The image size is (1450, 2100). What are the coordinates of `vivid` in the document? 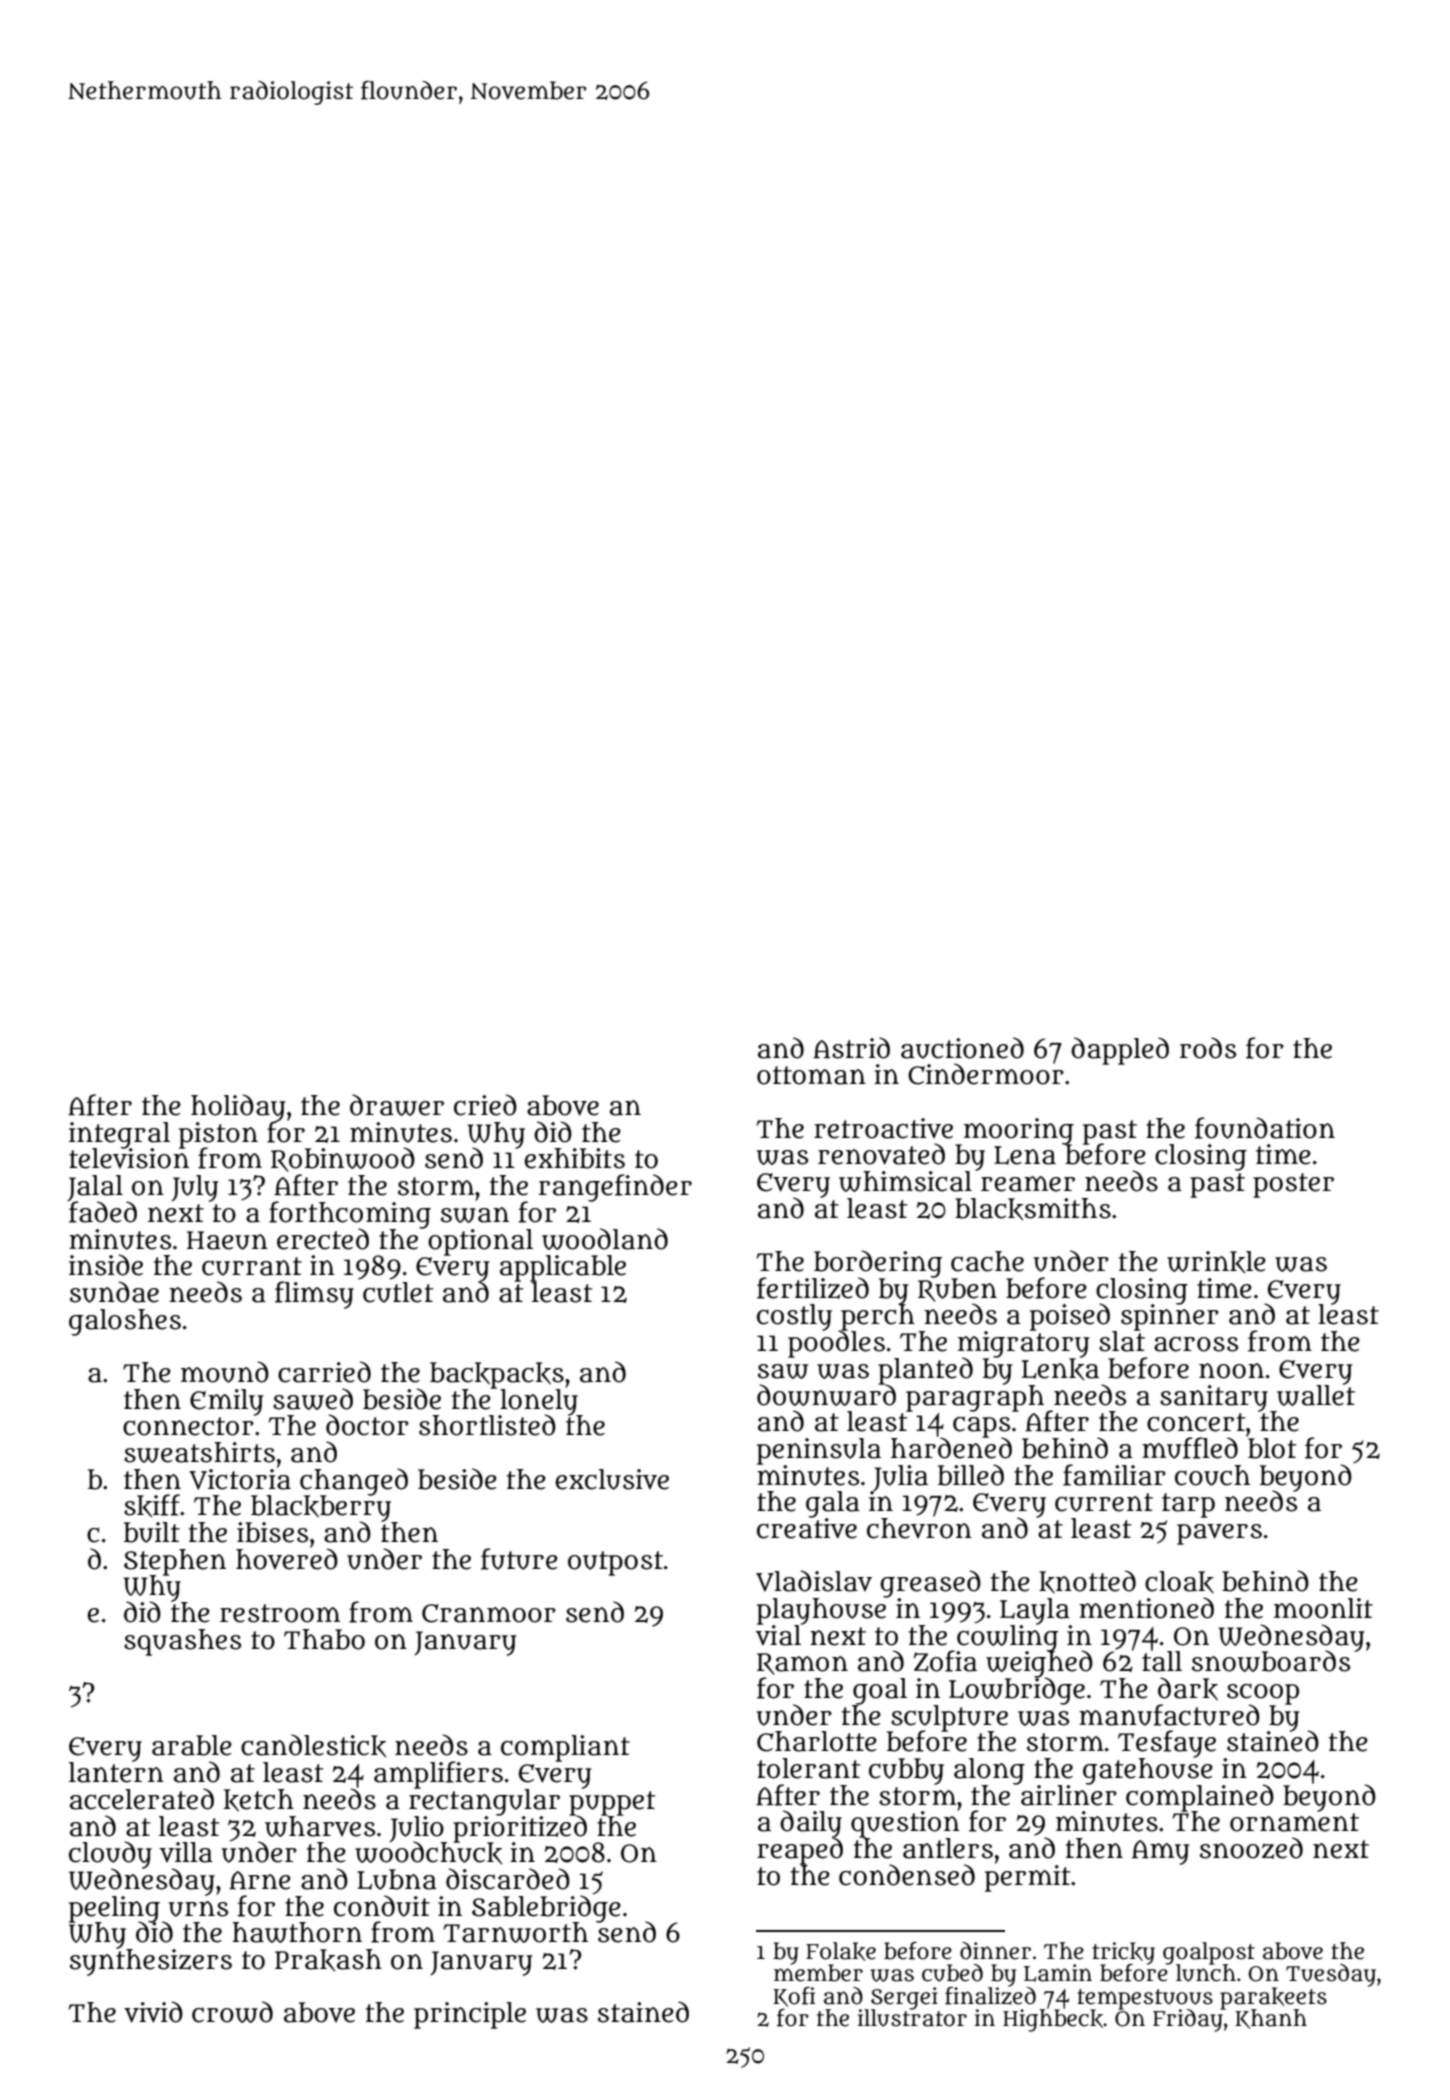 It's located at (153, 2012).
